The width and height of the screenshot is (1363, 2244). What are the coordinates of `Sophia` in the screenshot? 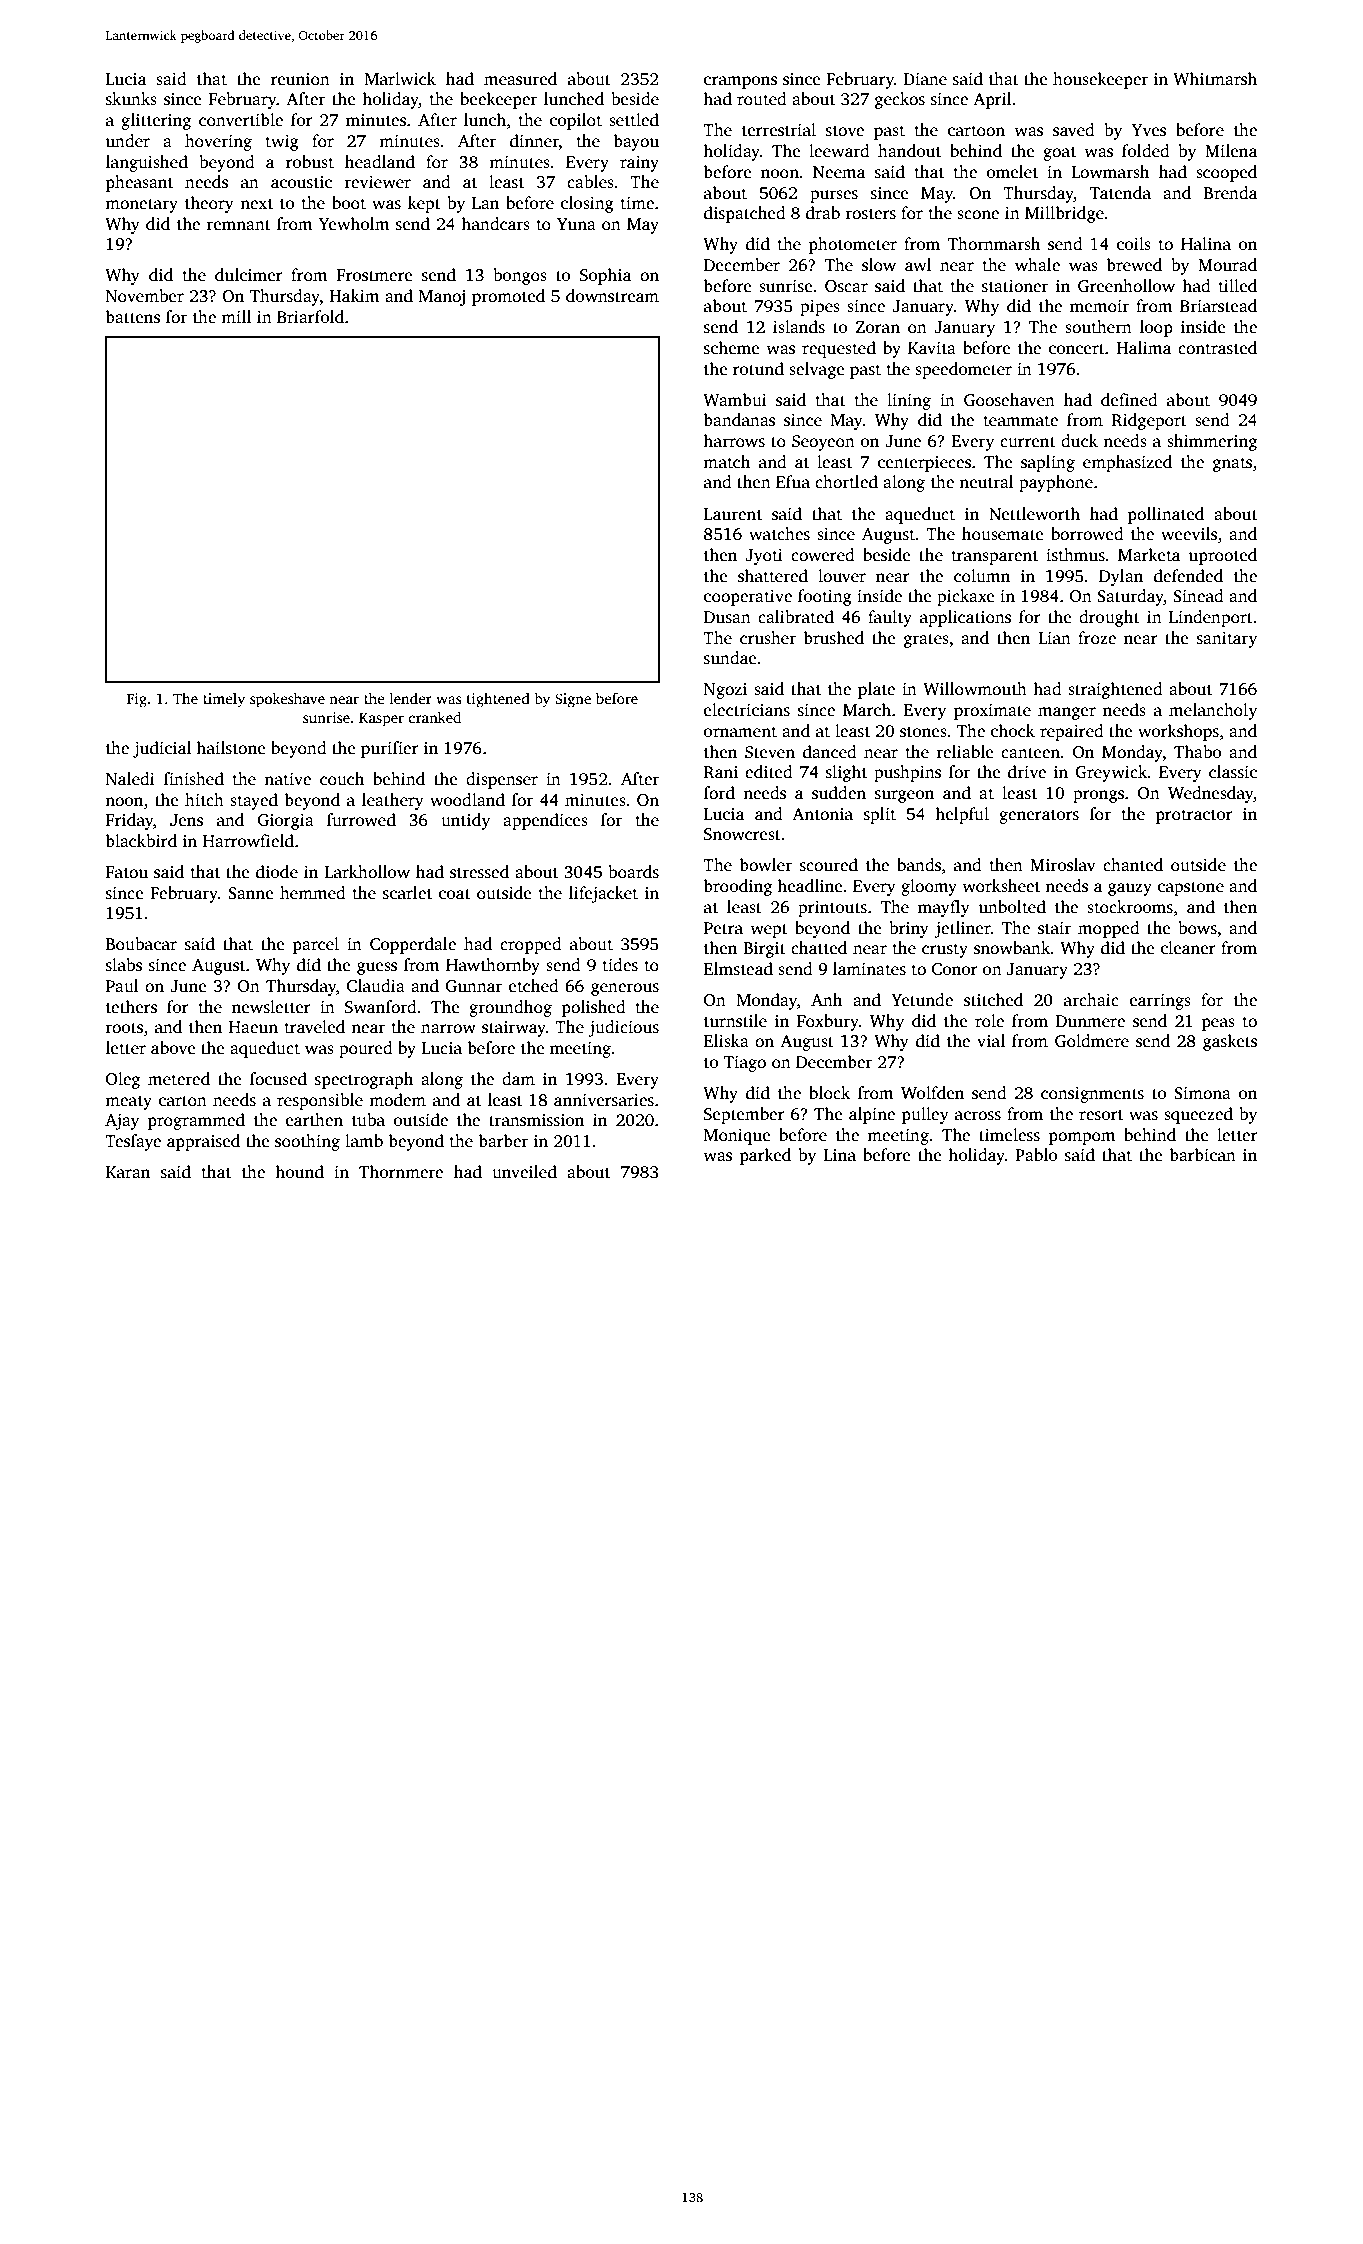 It's located at (605, 276).
